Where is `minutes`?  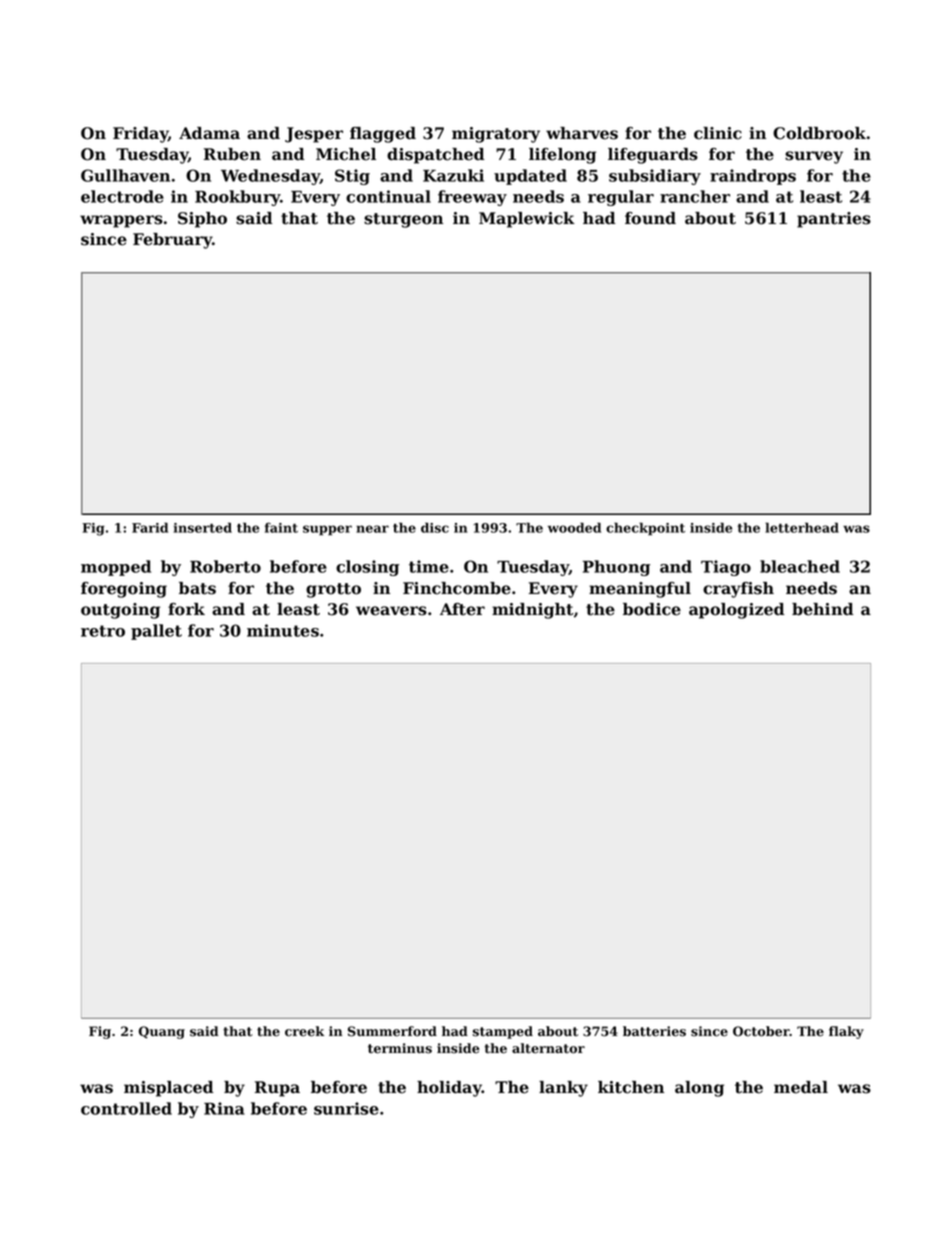 minutes is located at coordinates (283, 630).
